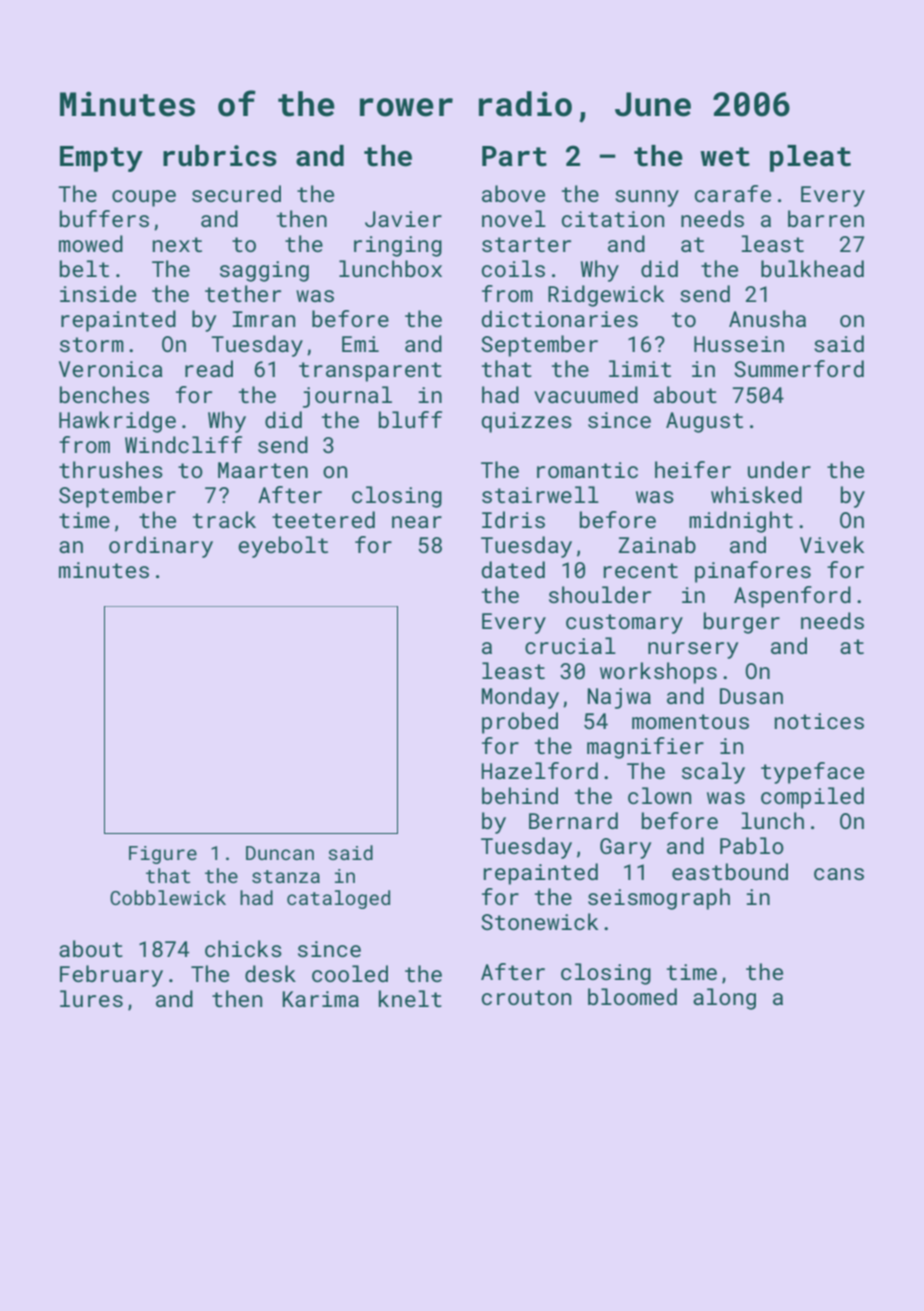  I want to click on pleat, so click(810, 158).
